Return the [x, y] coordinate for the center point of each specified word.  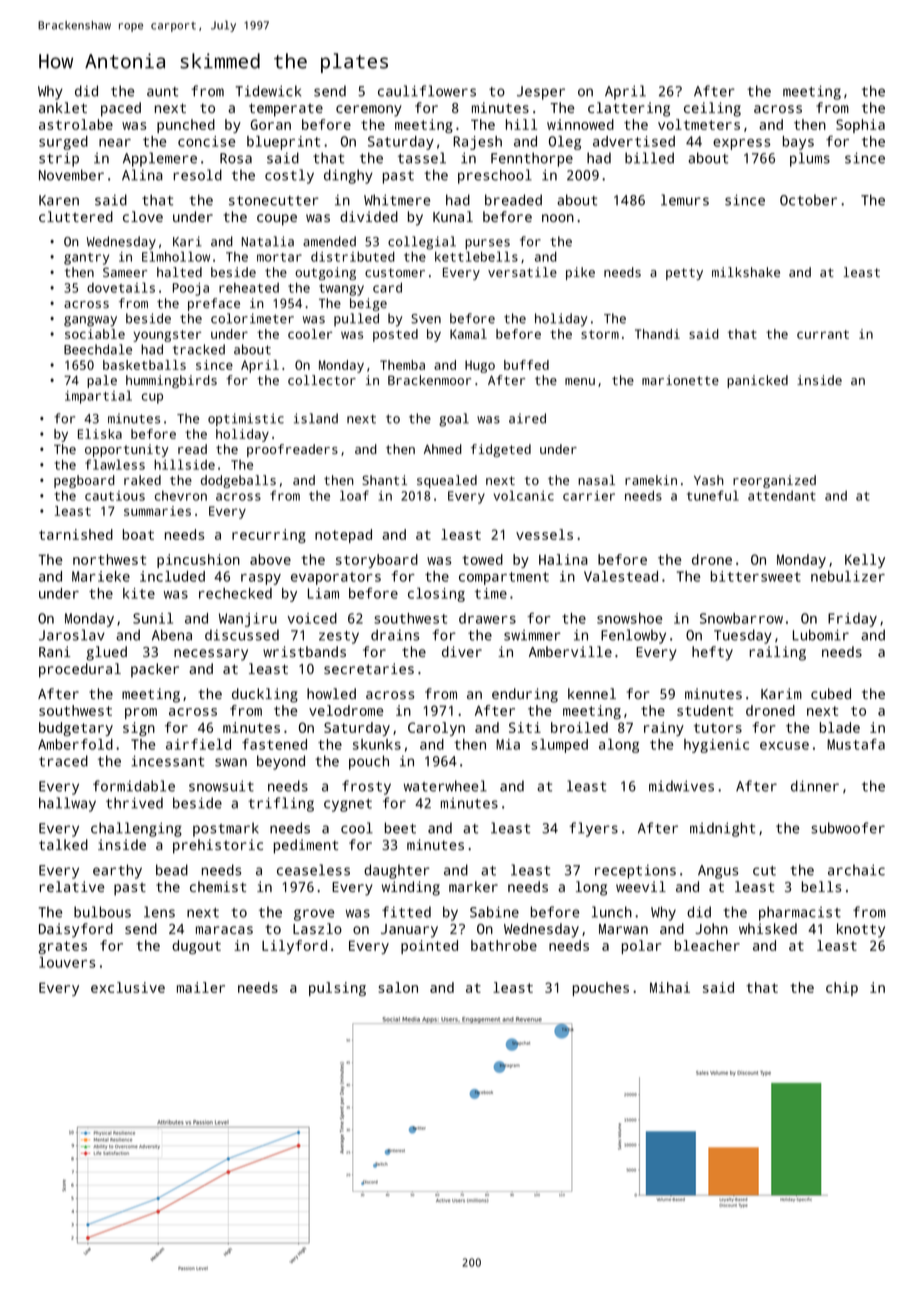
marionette [680, 380]
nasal [596, 480]
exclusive [128, 987]
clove [143, 216]
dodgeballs [238, 481]
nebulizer [848, 576]
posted [395, 335]
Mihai [670, 987]
